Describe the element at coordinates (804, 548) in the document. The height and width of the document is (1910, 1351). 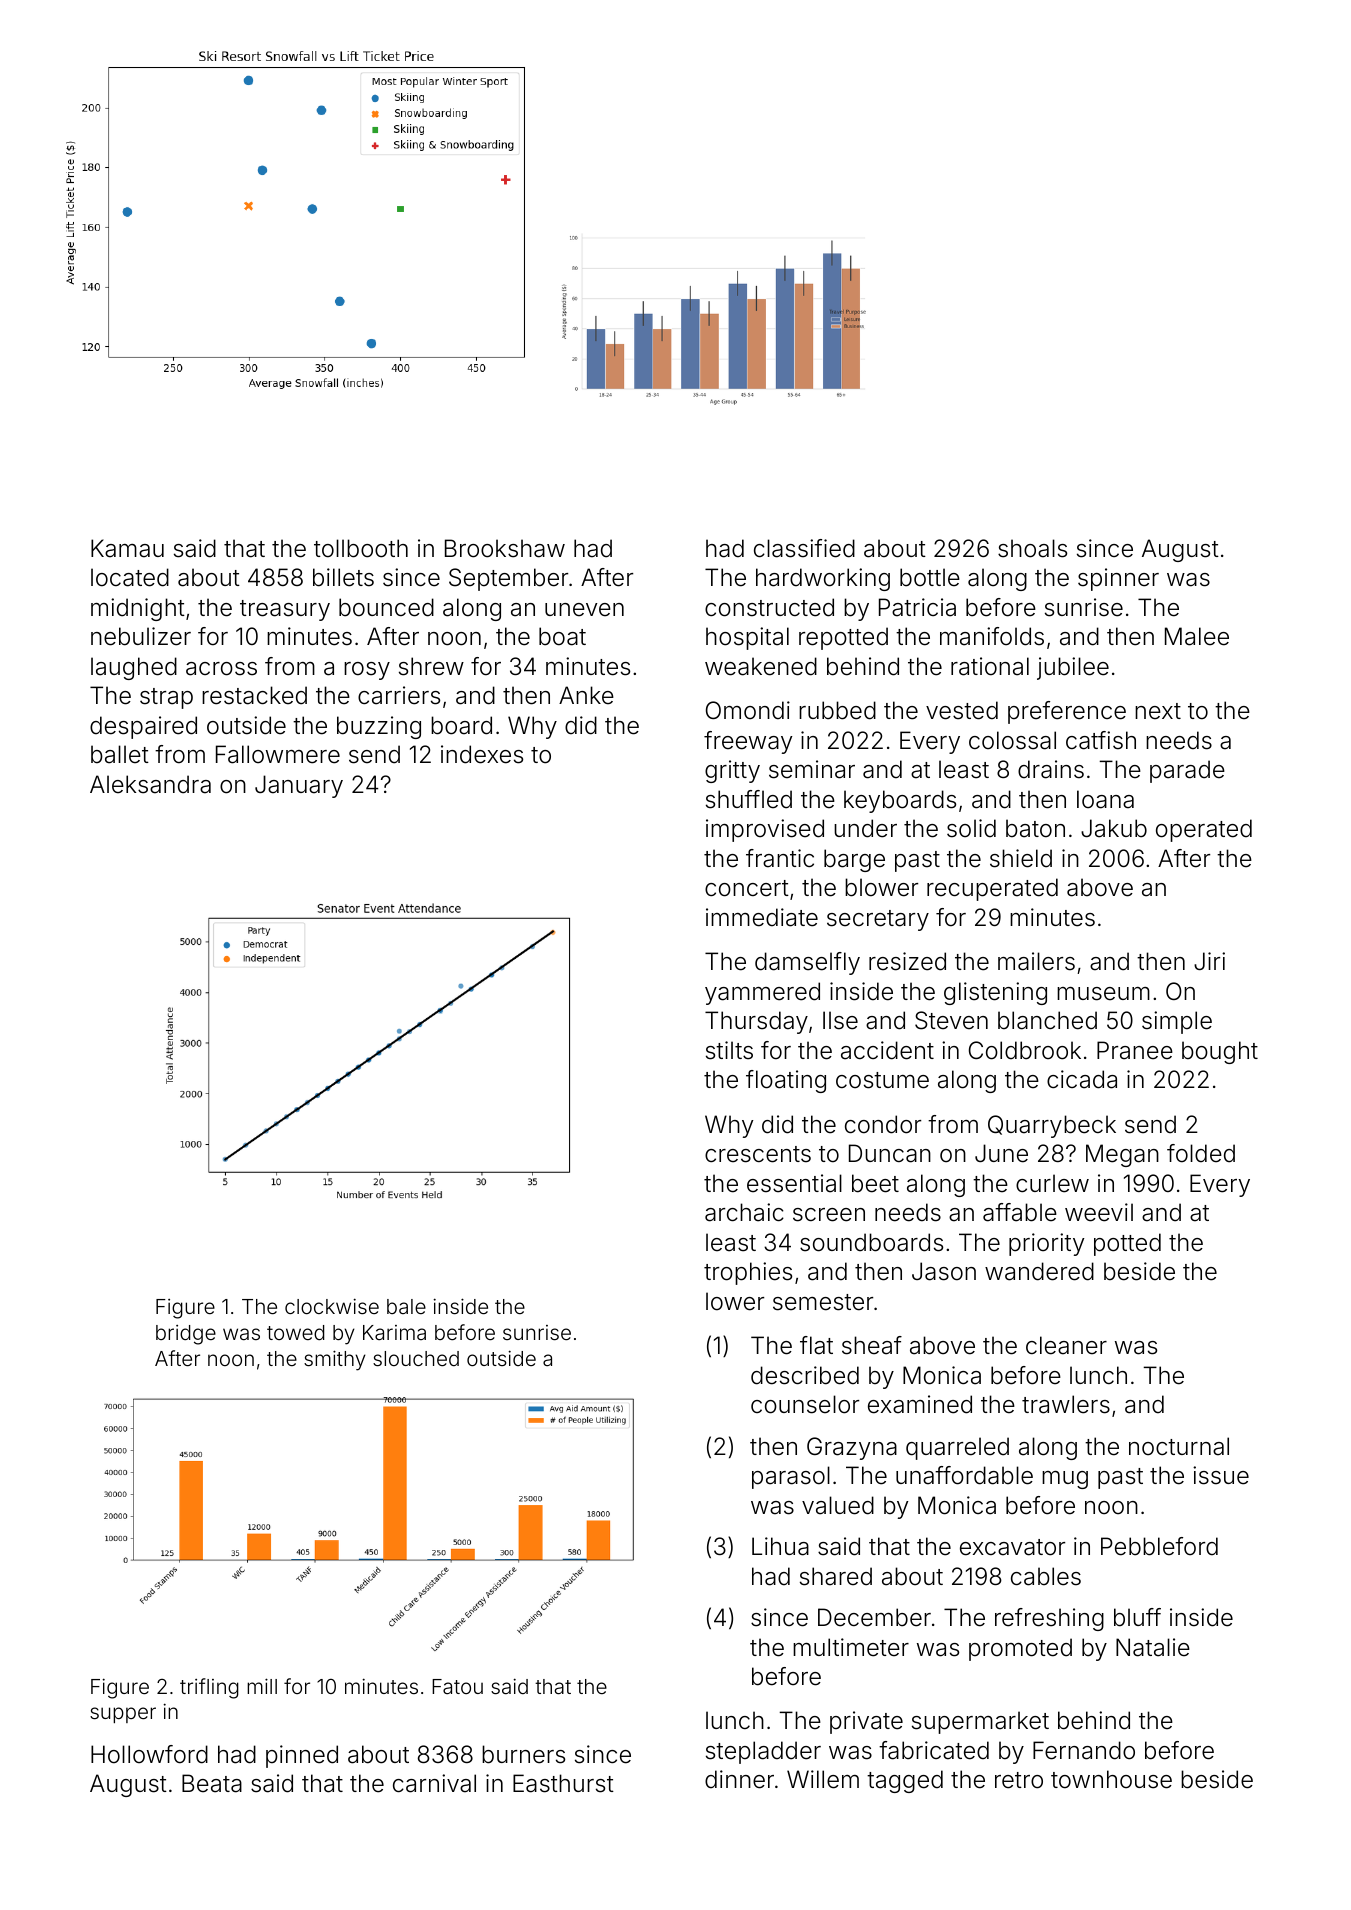
I see `classified` at that location.
